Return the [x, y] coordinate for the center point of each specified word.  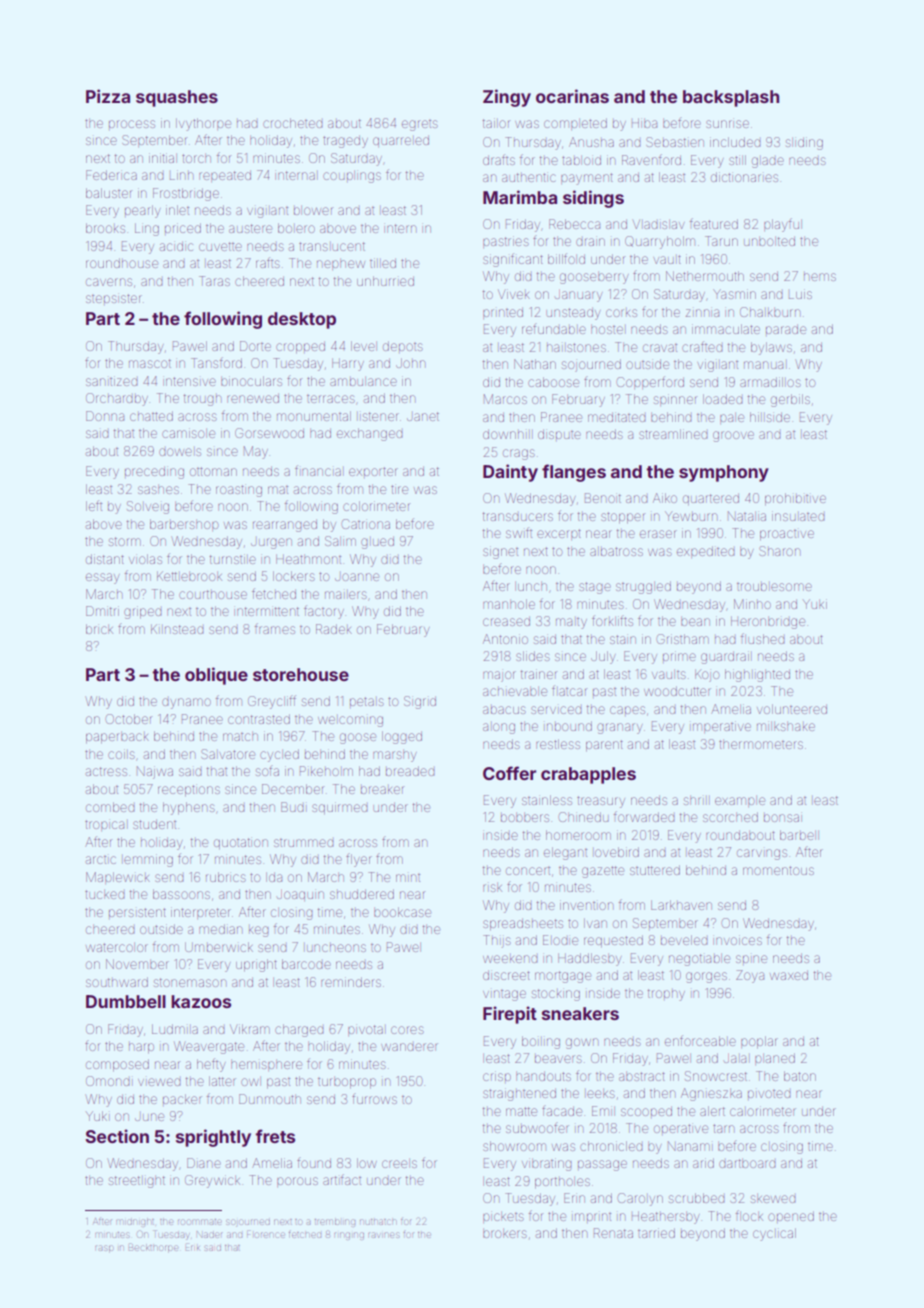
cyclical [774, 1234]
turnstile [233, 559]
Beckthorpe [153, 1247]
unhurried [385, 281]
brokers [505, 1233]
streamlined [673, 434]
